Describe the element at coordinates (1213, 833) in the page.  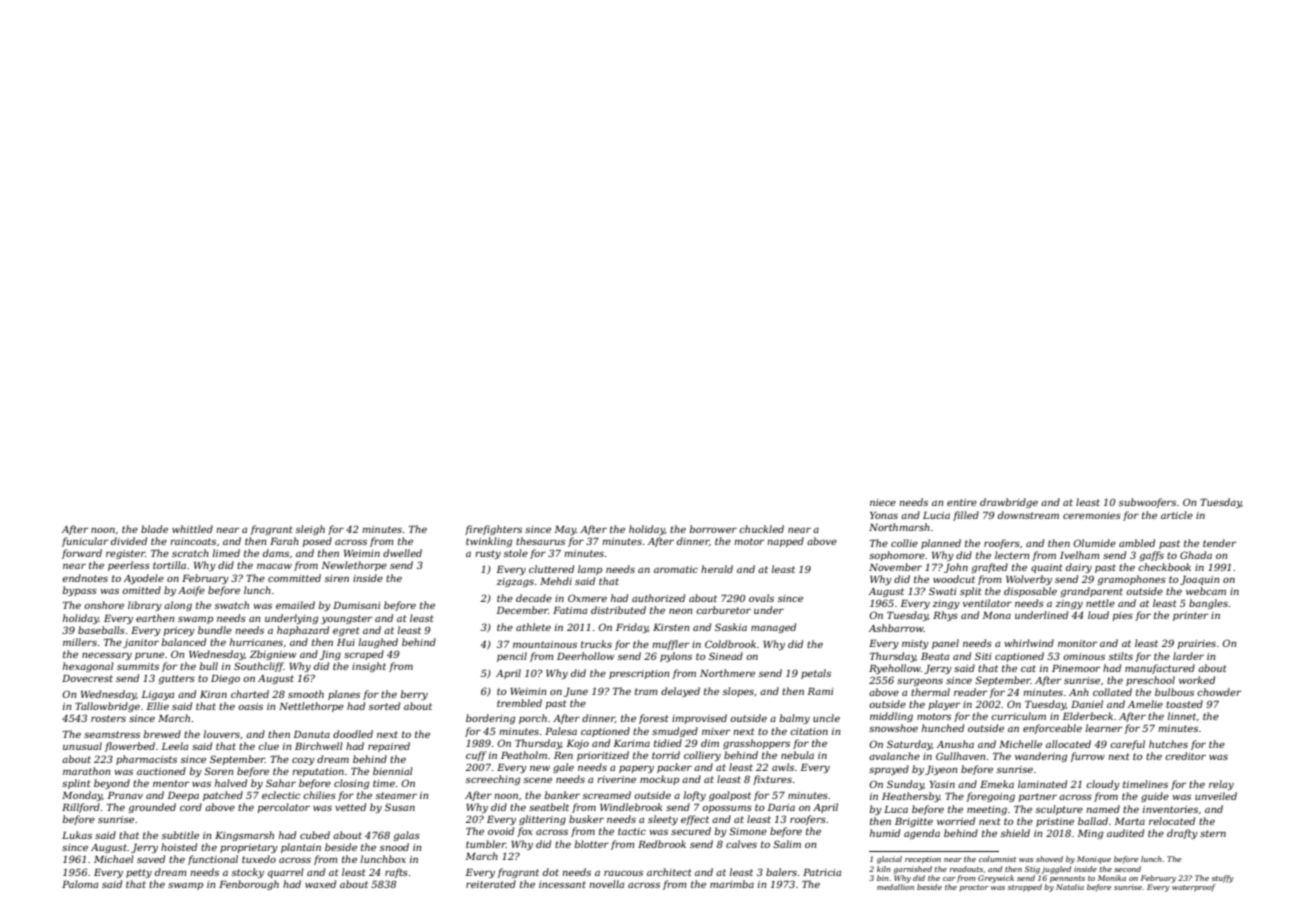
I see `stern` at that location.
